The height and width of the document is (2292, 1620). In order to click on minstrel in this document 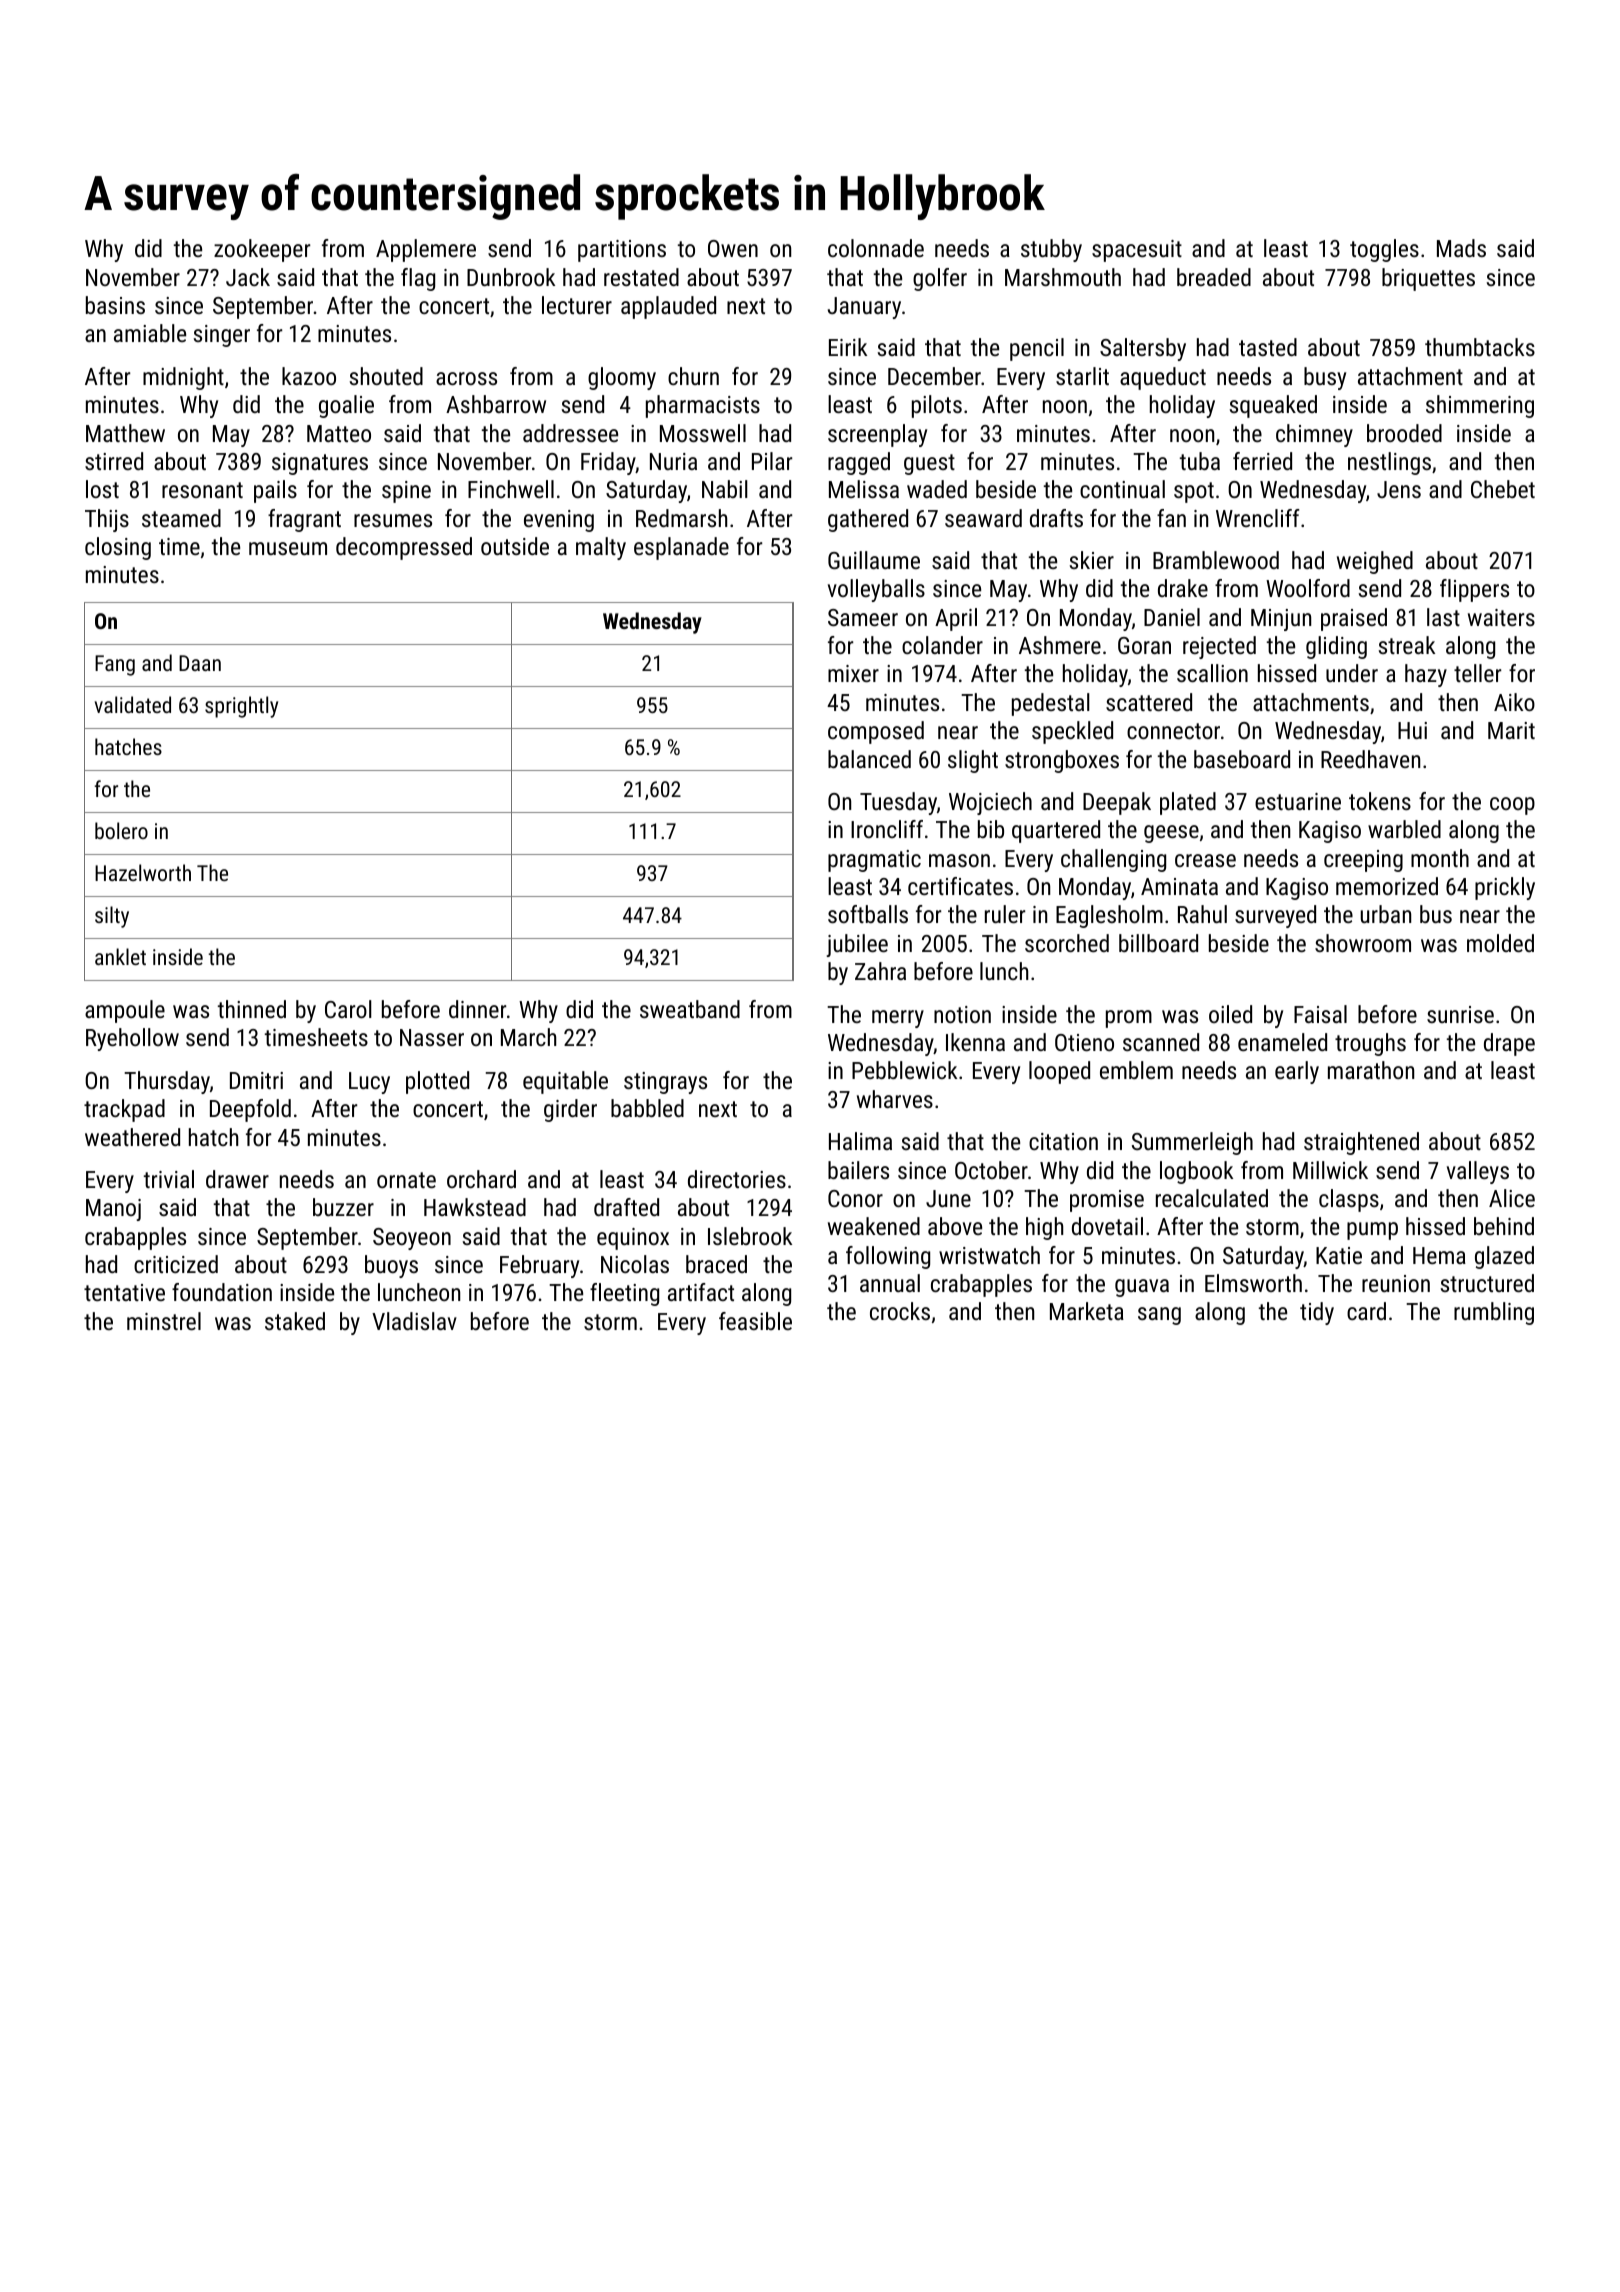, I will do `click(164, 1321)`.
